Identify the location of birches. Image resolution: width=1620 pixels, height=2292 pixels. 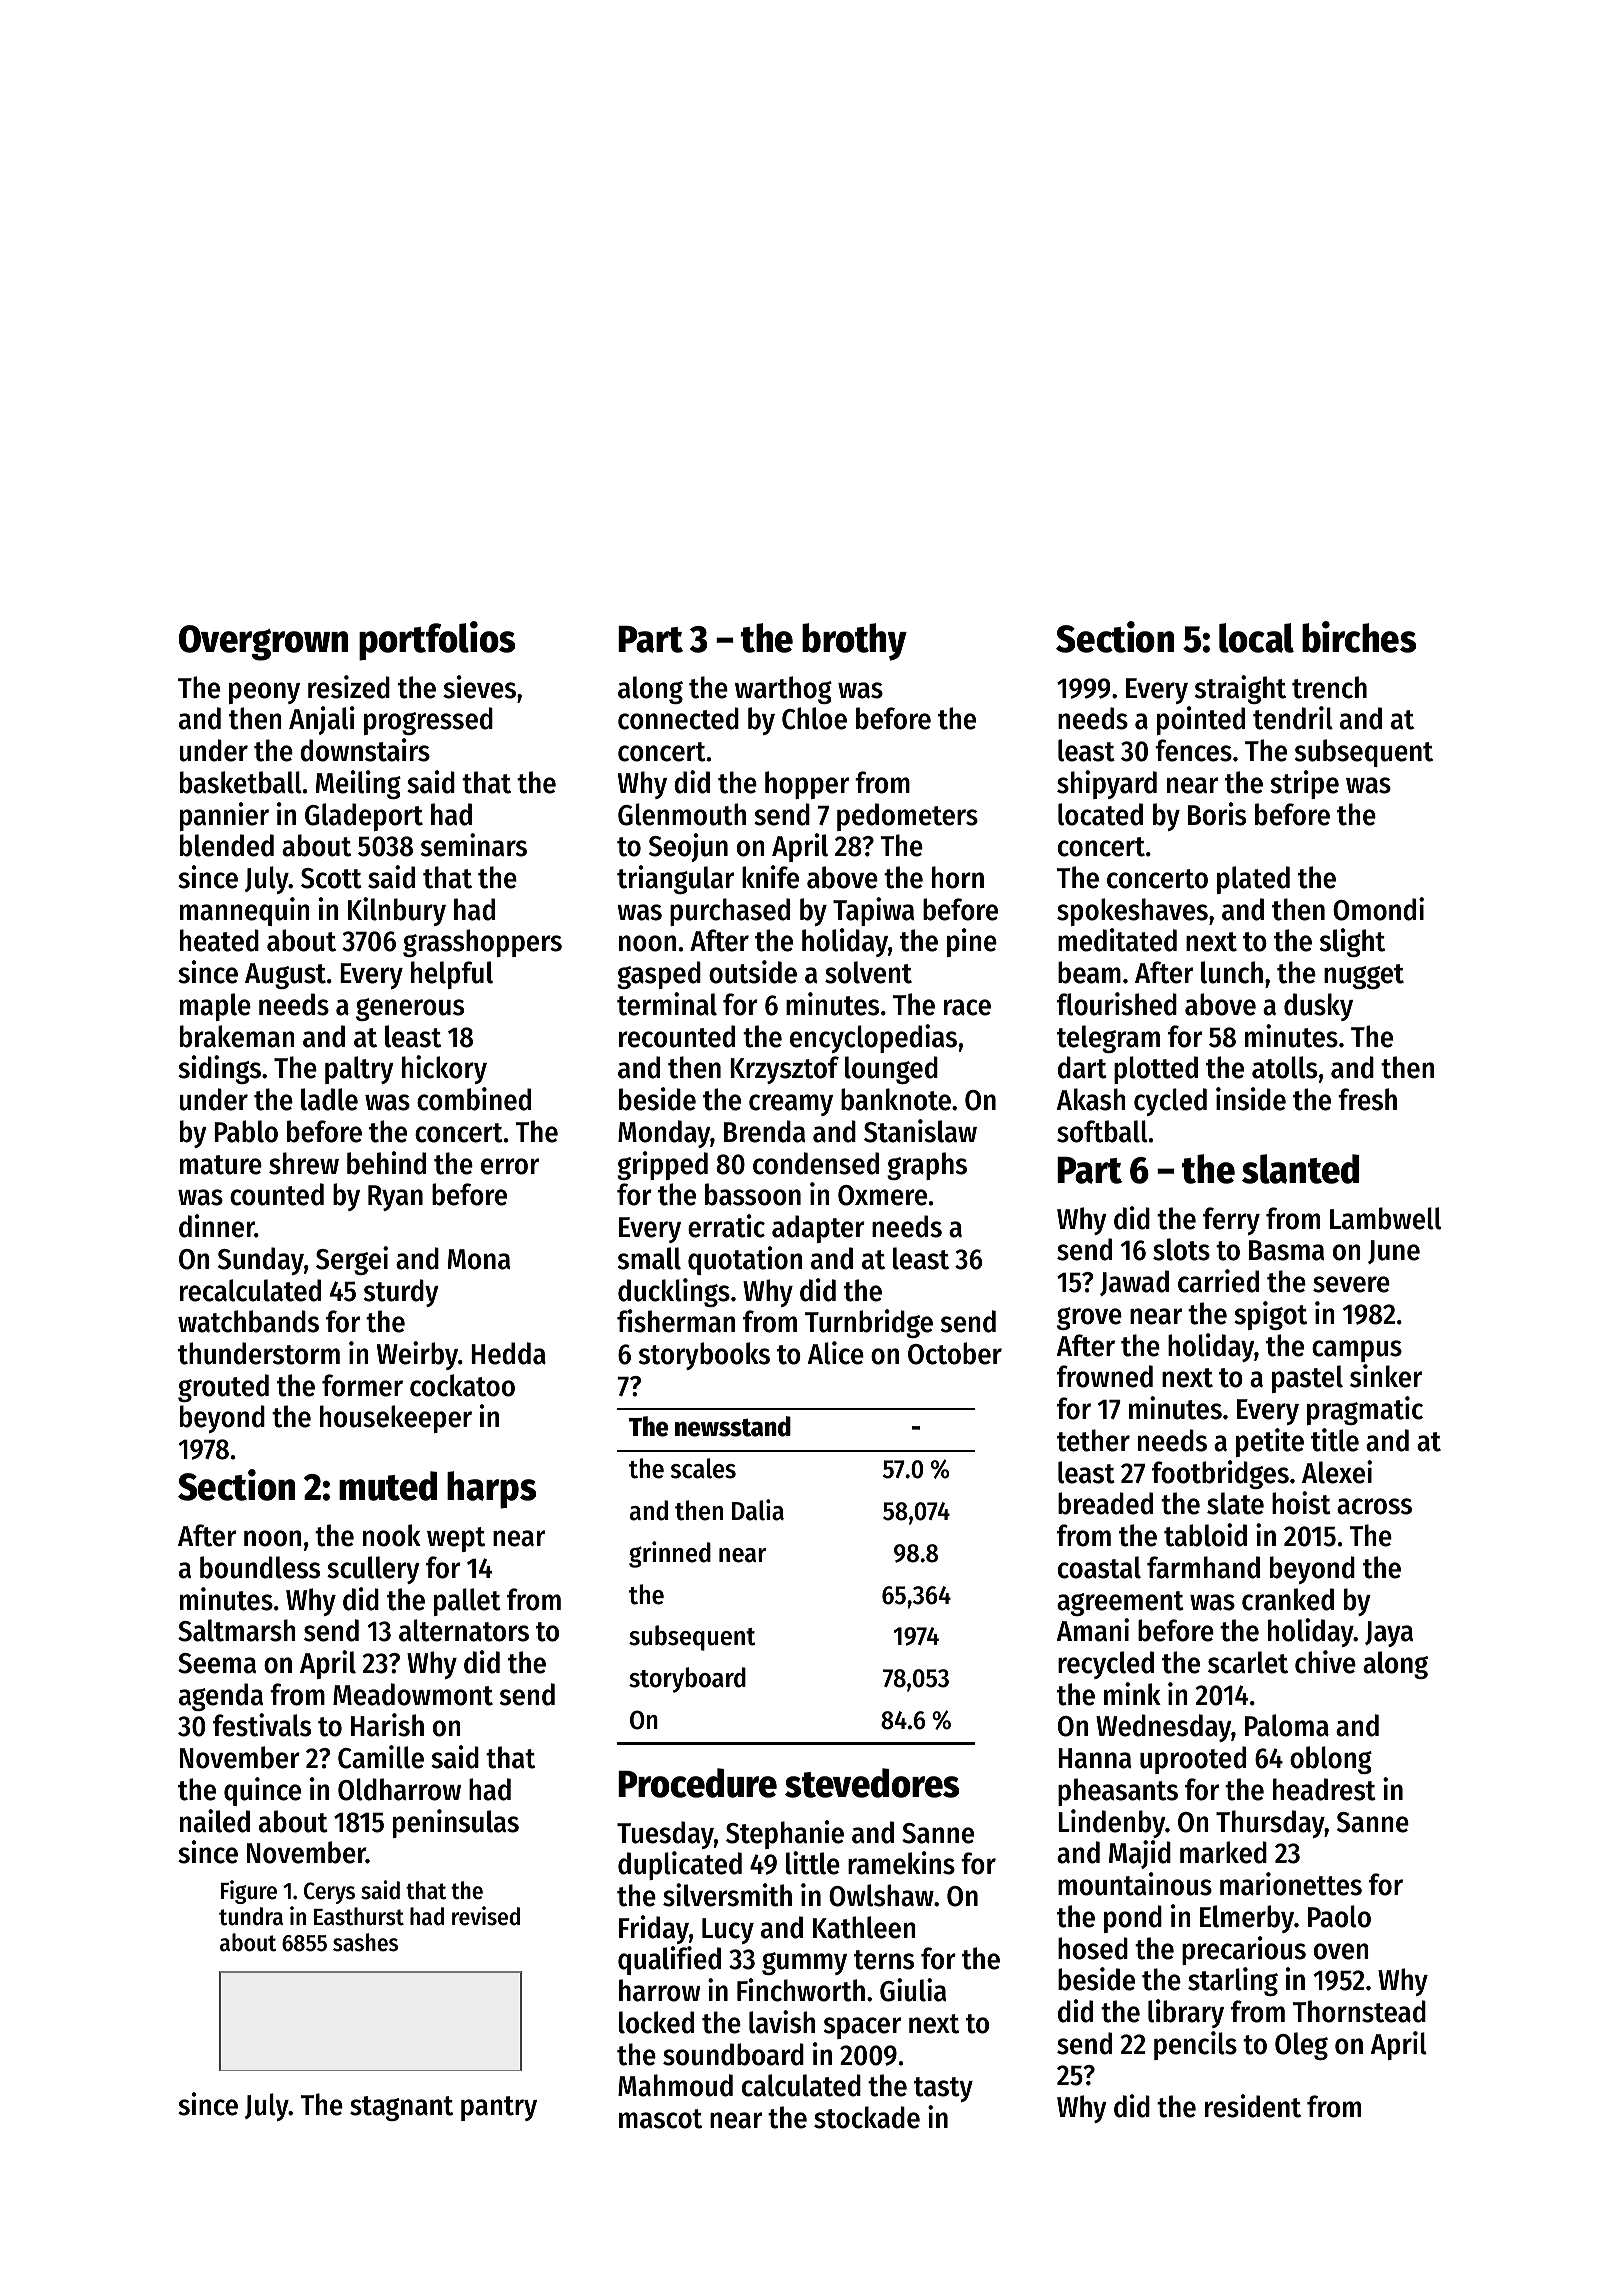
(1359, 637).
